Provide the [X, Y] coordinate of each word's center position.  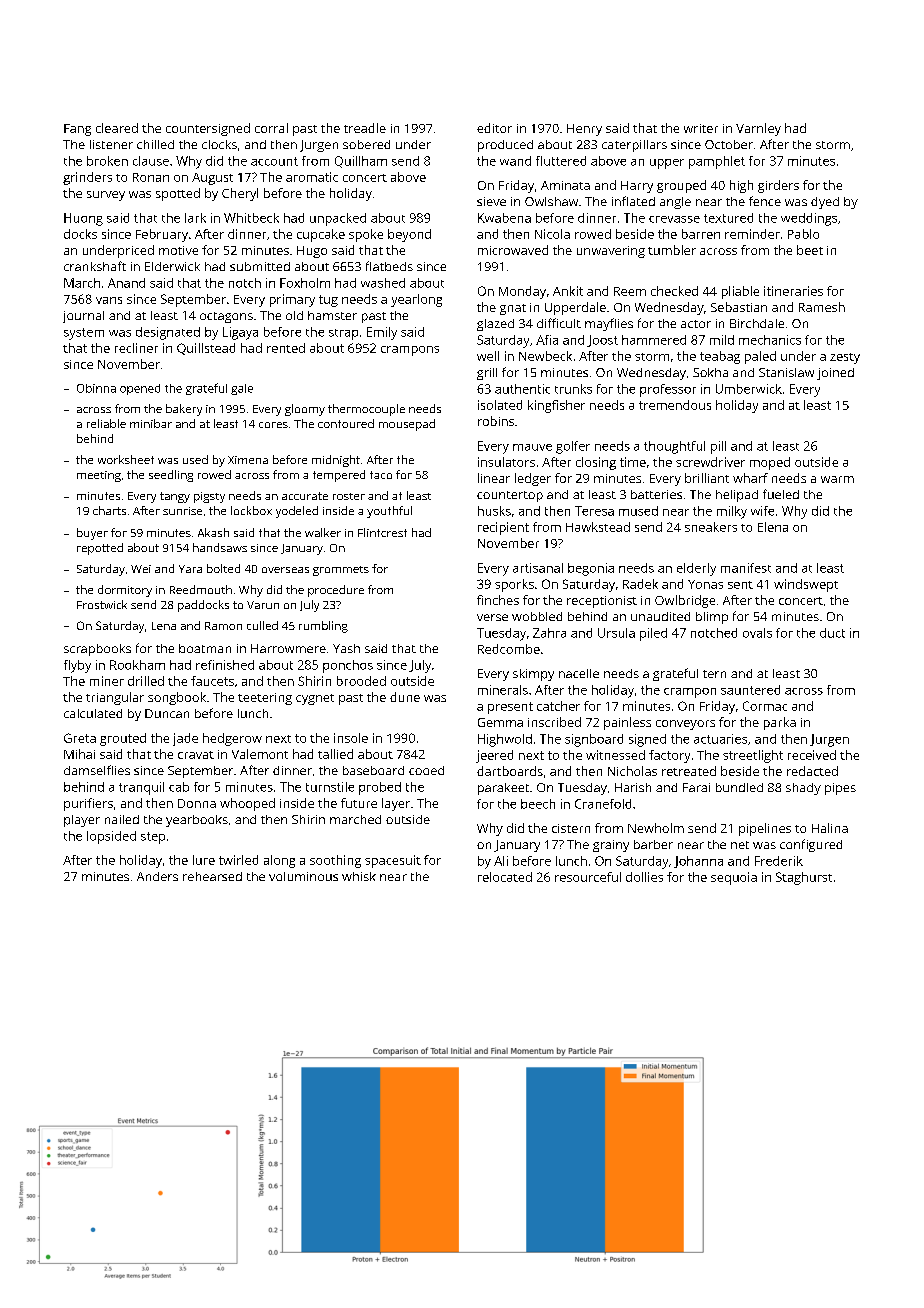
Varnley [758, 129]
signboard [594, 740]
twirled [238, 860]
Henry [584, 130]
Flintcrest [382, 532]
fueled [781, 494]
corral [271, 128]
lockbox [251, 510]
